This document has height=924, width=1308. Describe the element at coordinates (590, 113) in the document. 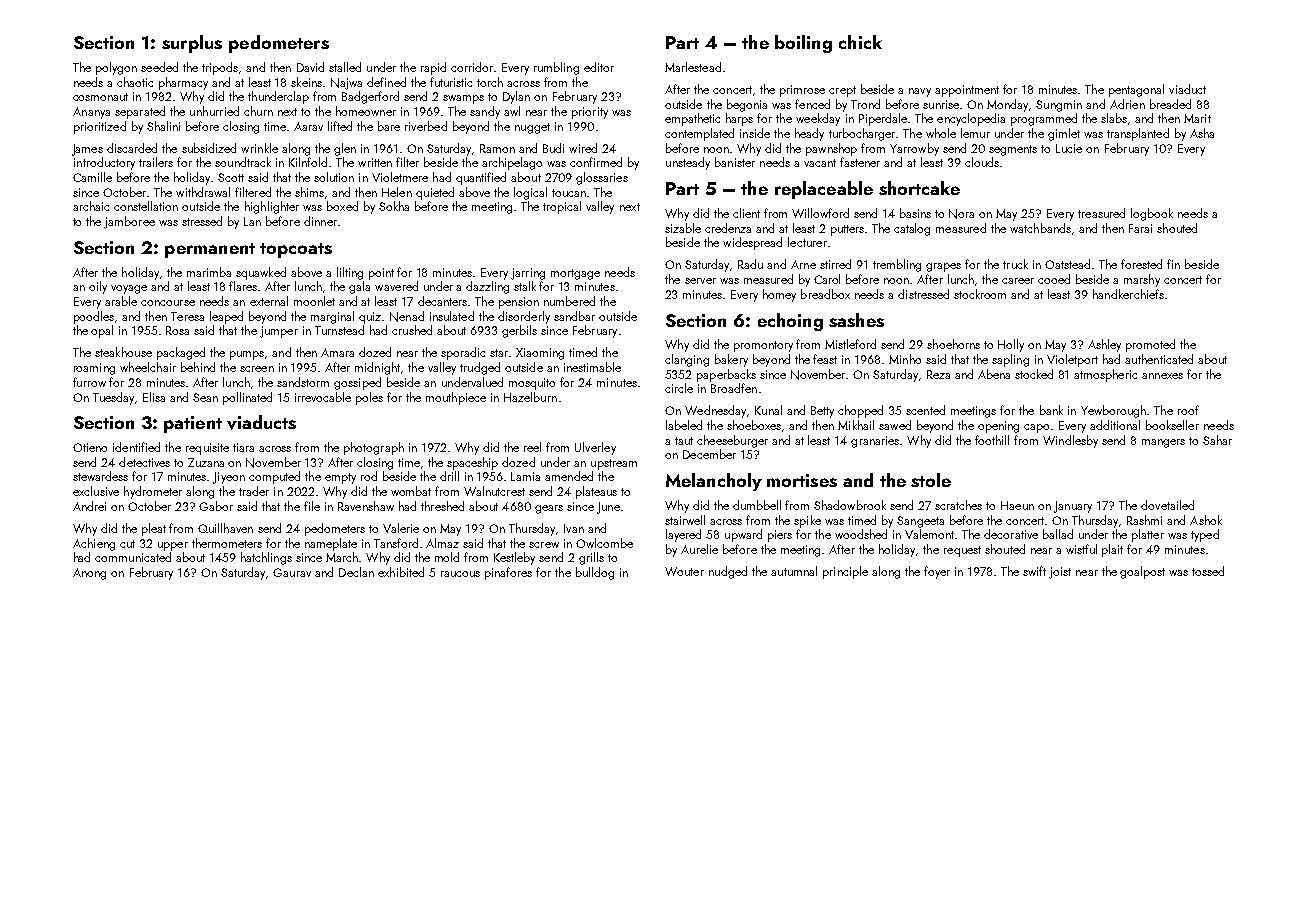

I see `priority` at that location.
